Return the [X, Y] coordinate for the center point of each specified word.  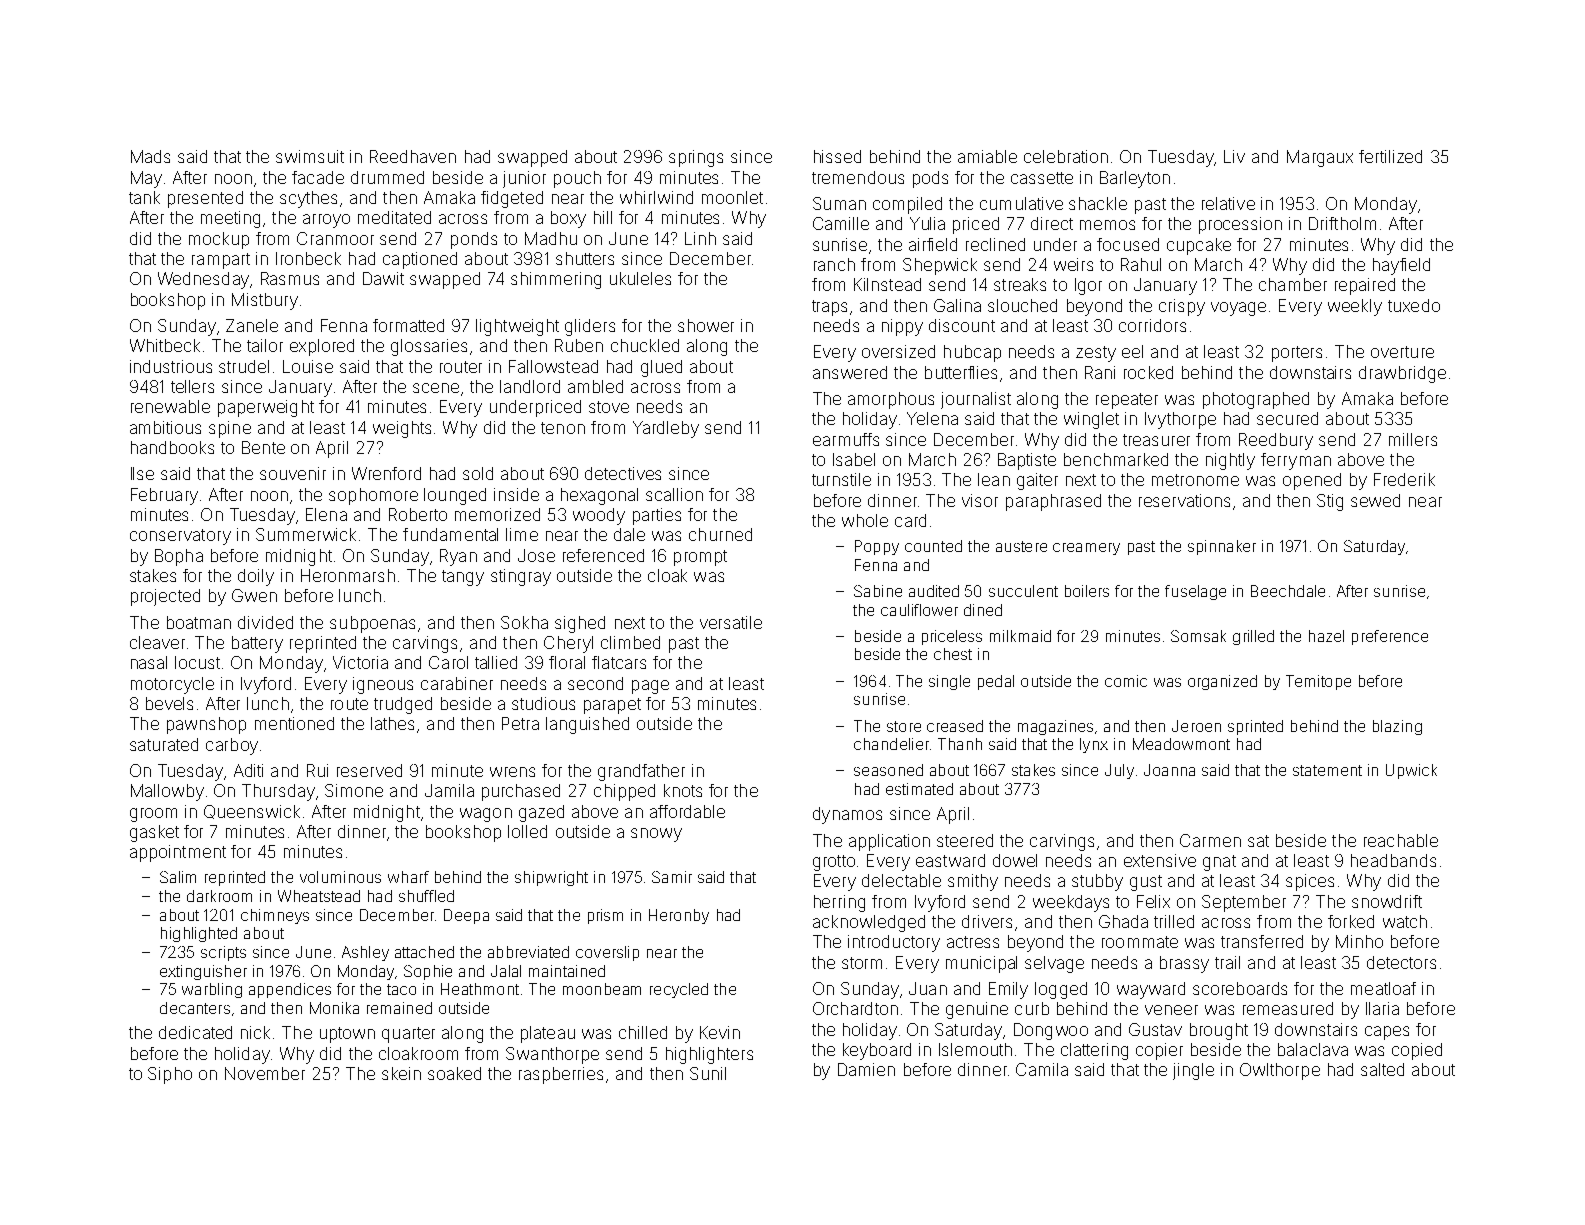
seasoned [888, 770]
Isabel [854, 459]
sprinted [1255, 727]
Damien [866, 1069]
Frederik [1404, 479]
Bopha [179, 557]
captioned [420, 260]
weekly [1355, 307]
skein [401, 1073]
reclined [995, 244]
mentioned [294, 723]
